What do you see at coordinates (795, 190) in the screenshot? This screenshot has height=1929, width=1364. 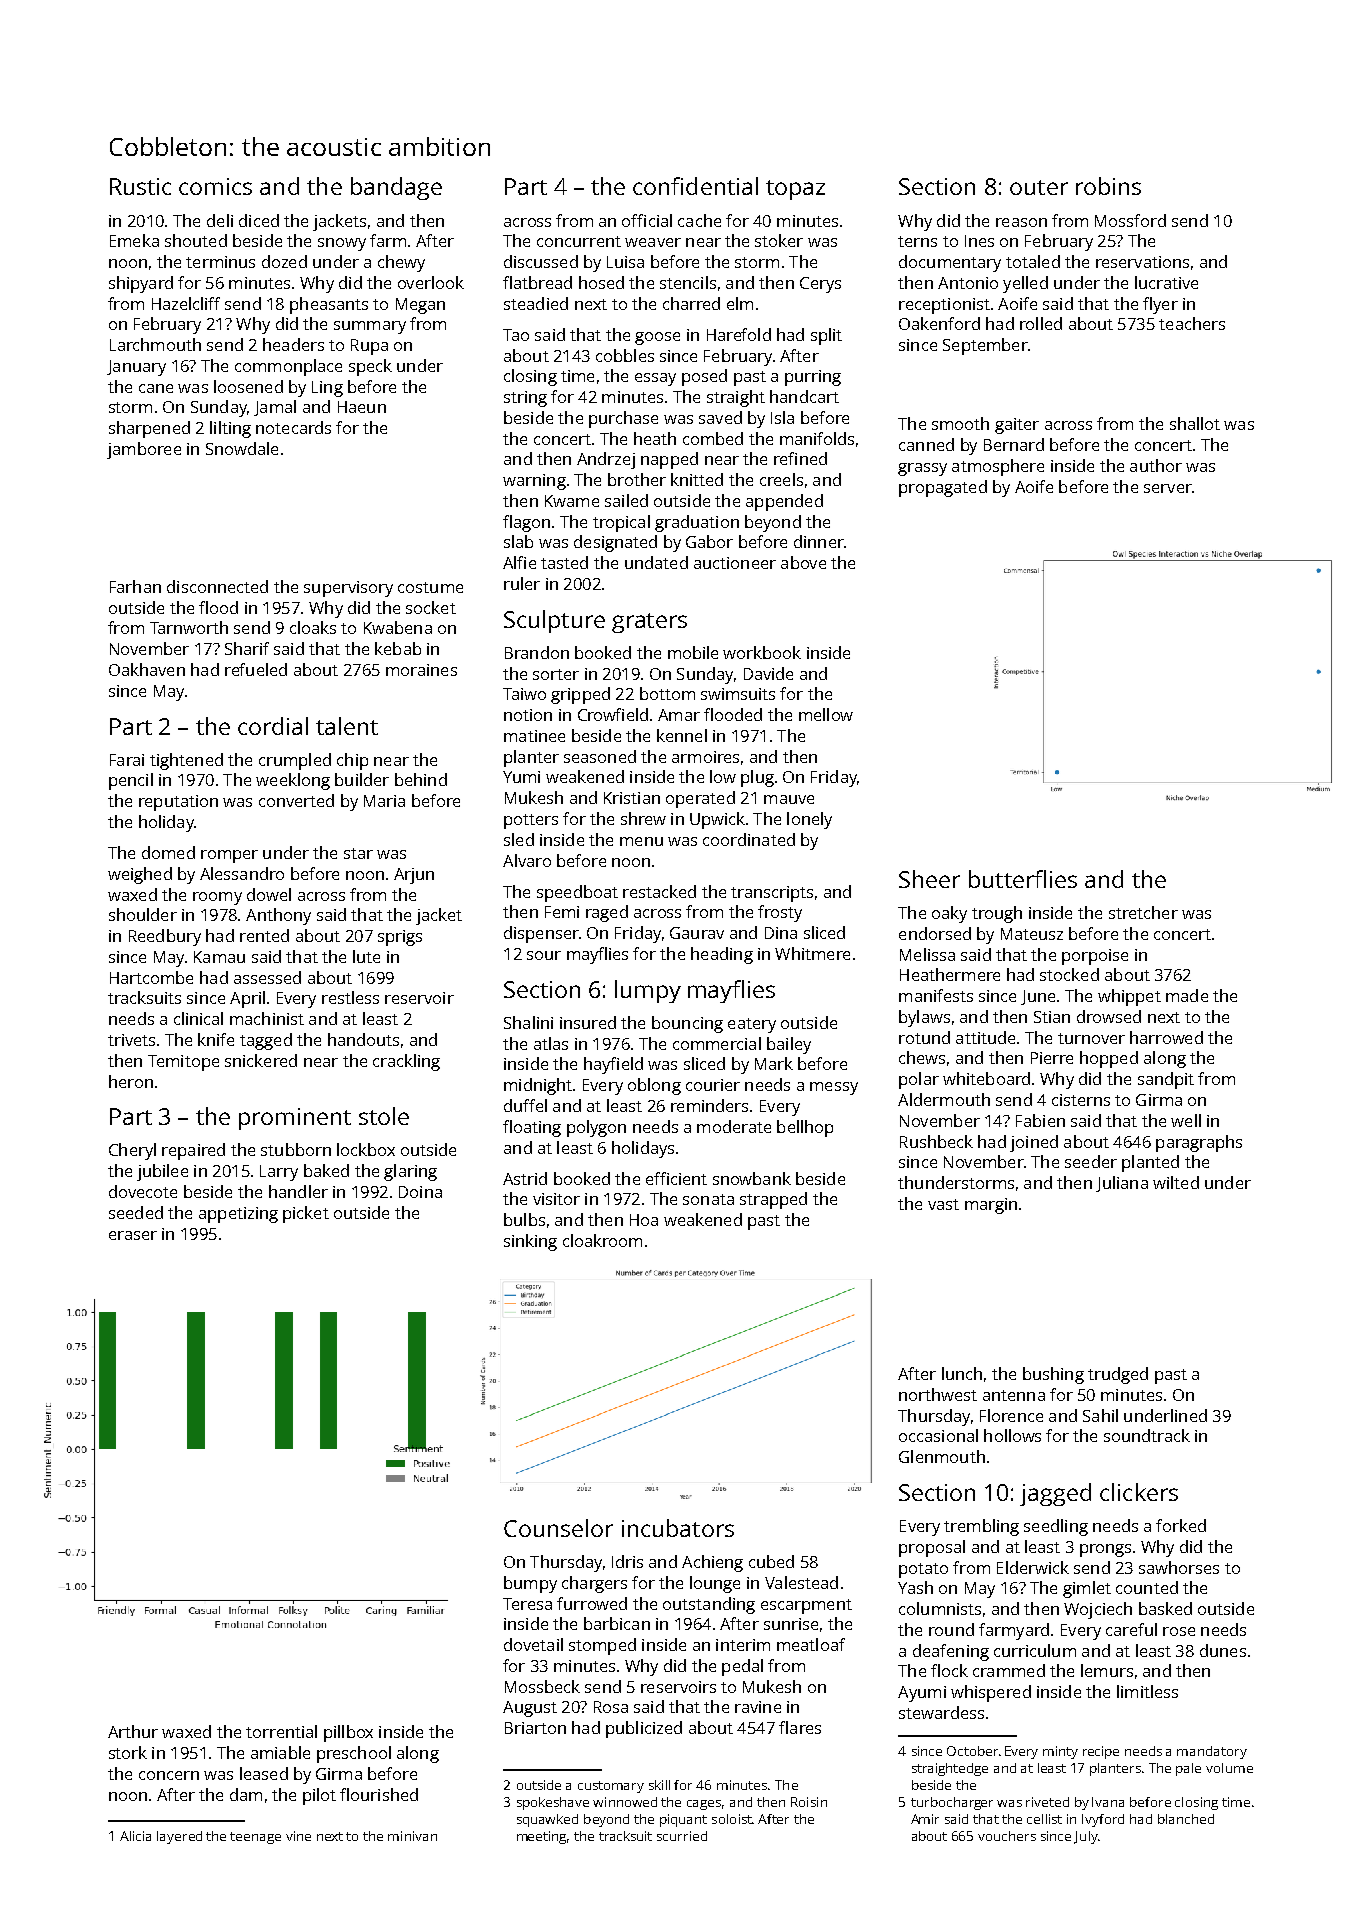 I see `topaz` at bounding box center [795, 190].
